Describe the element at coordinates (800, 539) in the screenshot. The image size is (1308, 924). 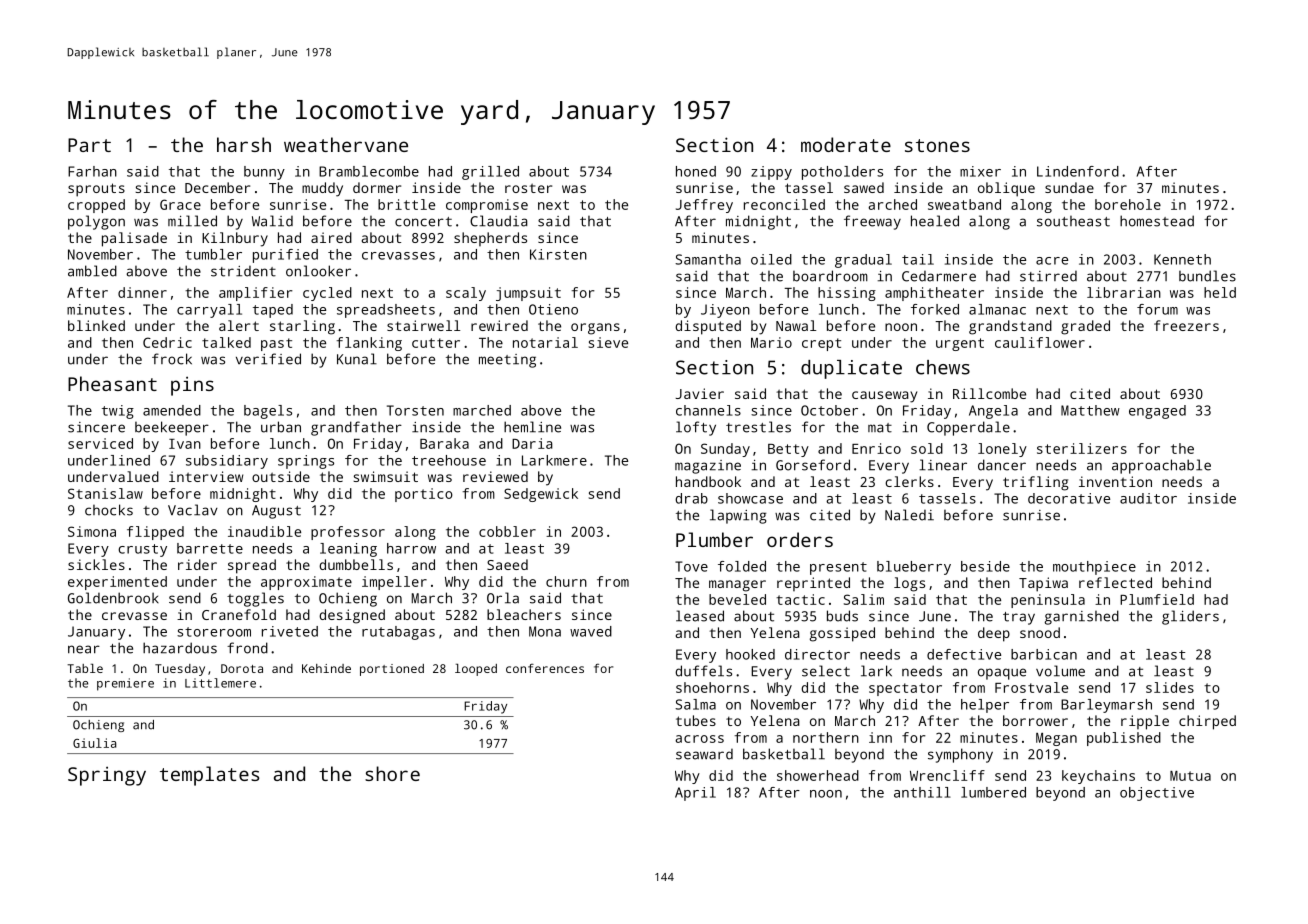
I see `orders` at that location.
